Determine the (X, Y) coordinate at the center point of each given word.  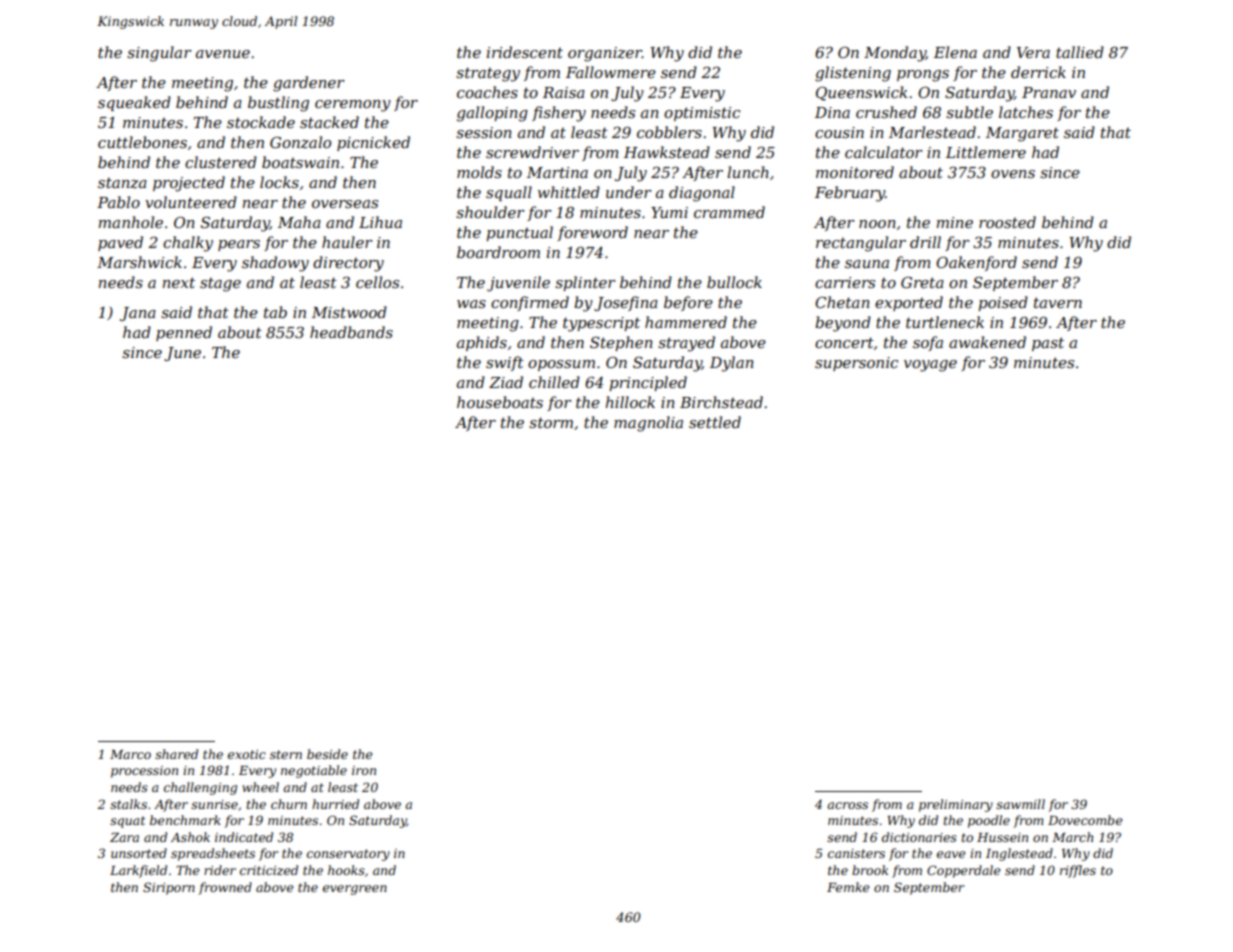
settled (715, 422)
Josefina (626, 303)
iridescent (525, 52)
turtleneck (945, 322)
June (182, 354)
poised (1003, 303)
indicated (244, 837)
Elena (955, 52)
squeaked (134, 103)
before (688, 303)
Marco (130, 754)
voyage (930, 366)
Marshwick (139, 262)
